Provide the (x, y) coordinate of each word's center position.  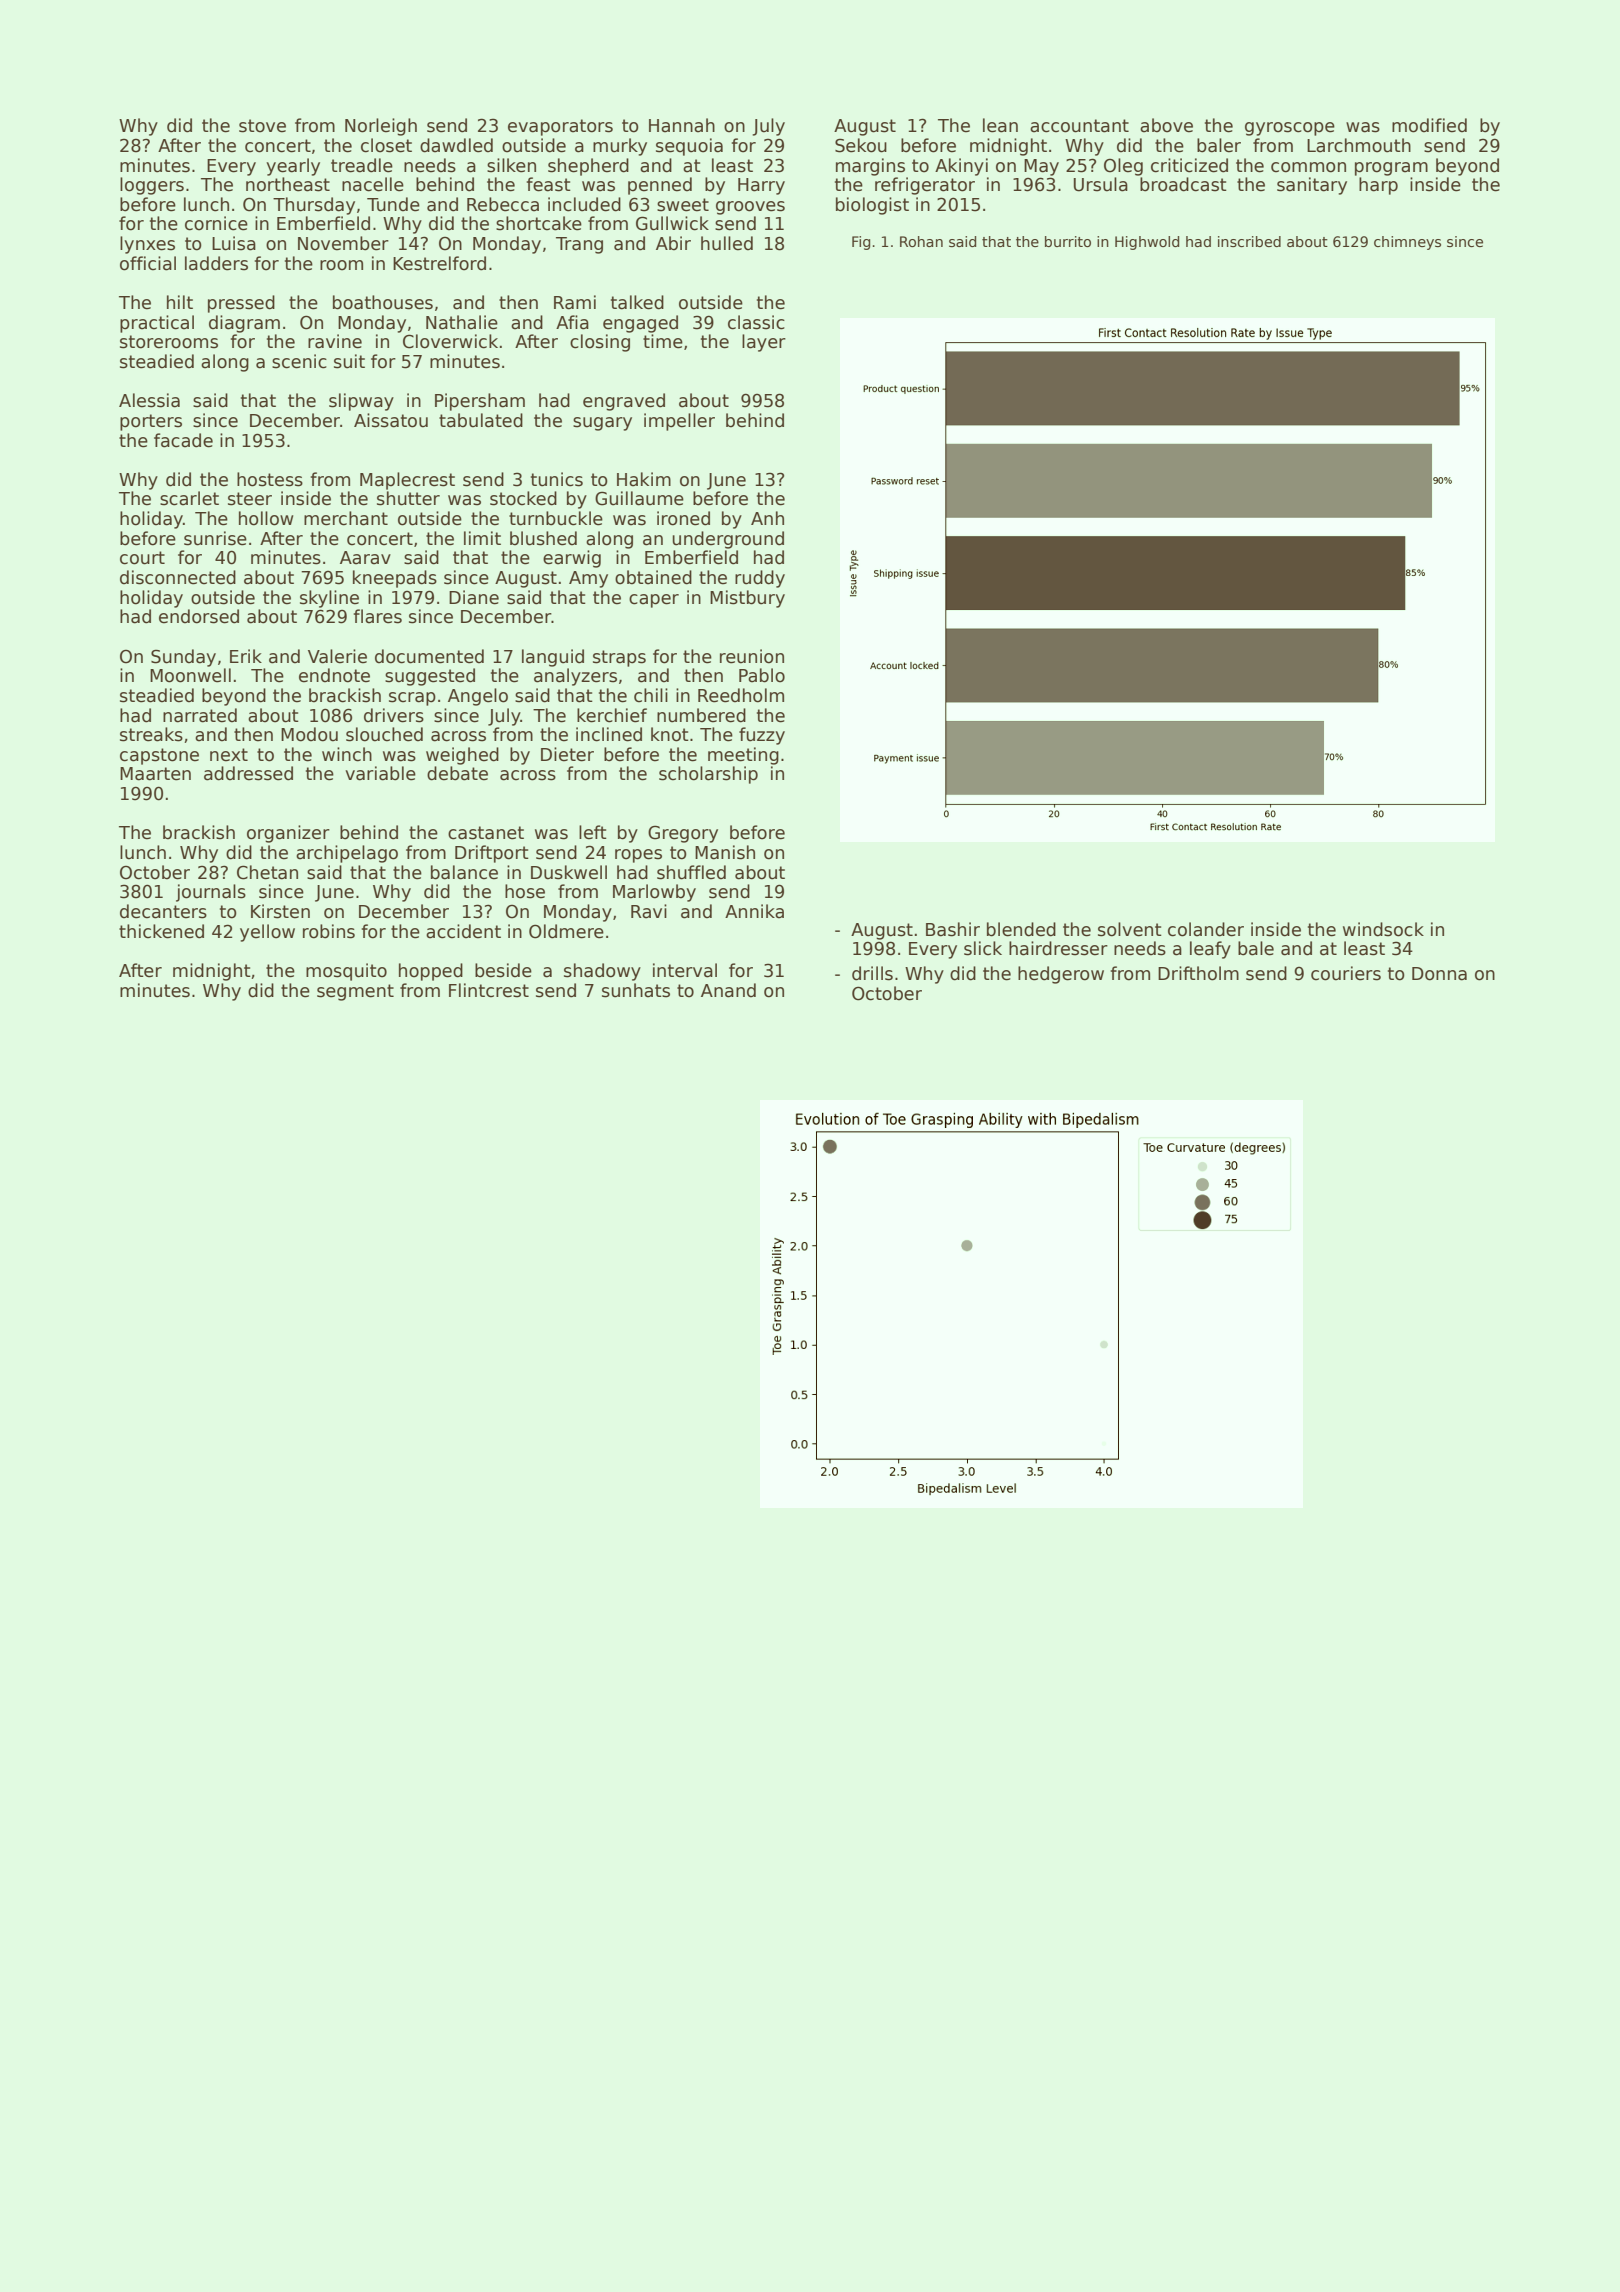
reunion (752, 656)
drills (872, 973)
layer (764, 343)
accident (463, 931)
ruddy (760, 579)
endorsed (199, 616)
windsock (1383, 929)
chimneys (1407, 243)
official (148, 263)
